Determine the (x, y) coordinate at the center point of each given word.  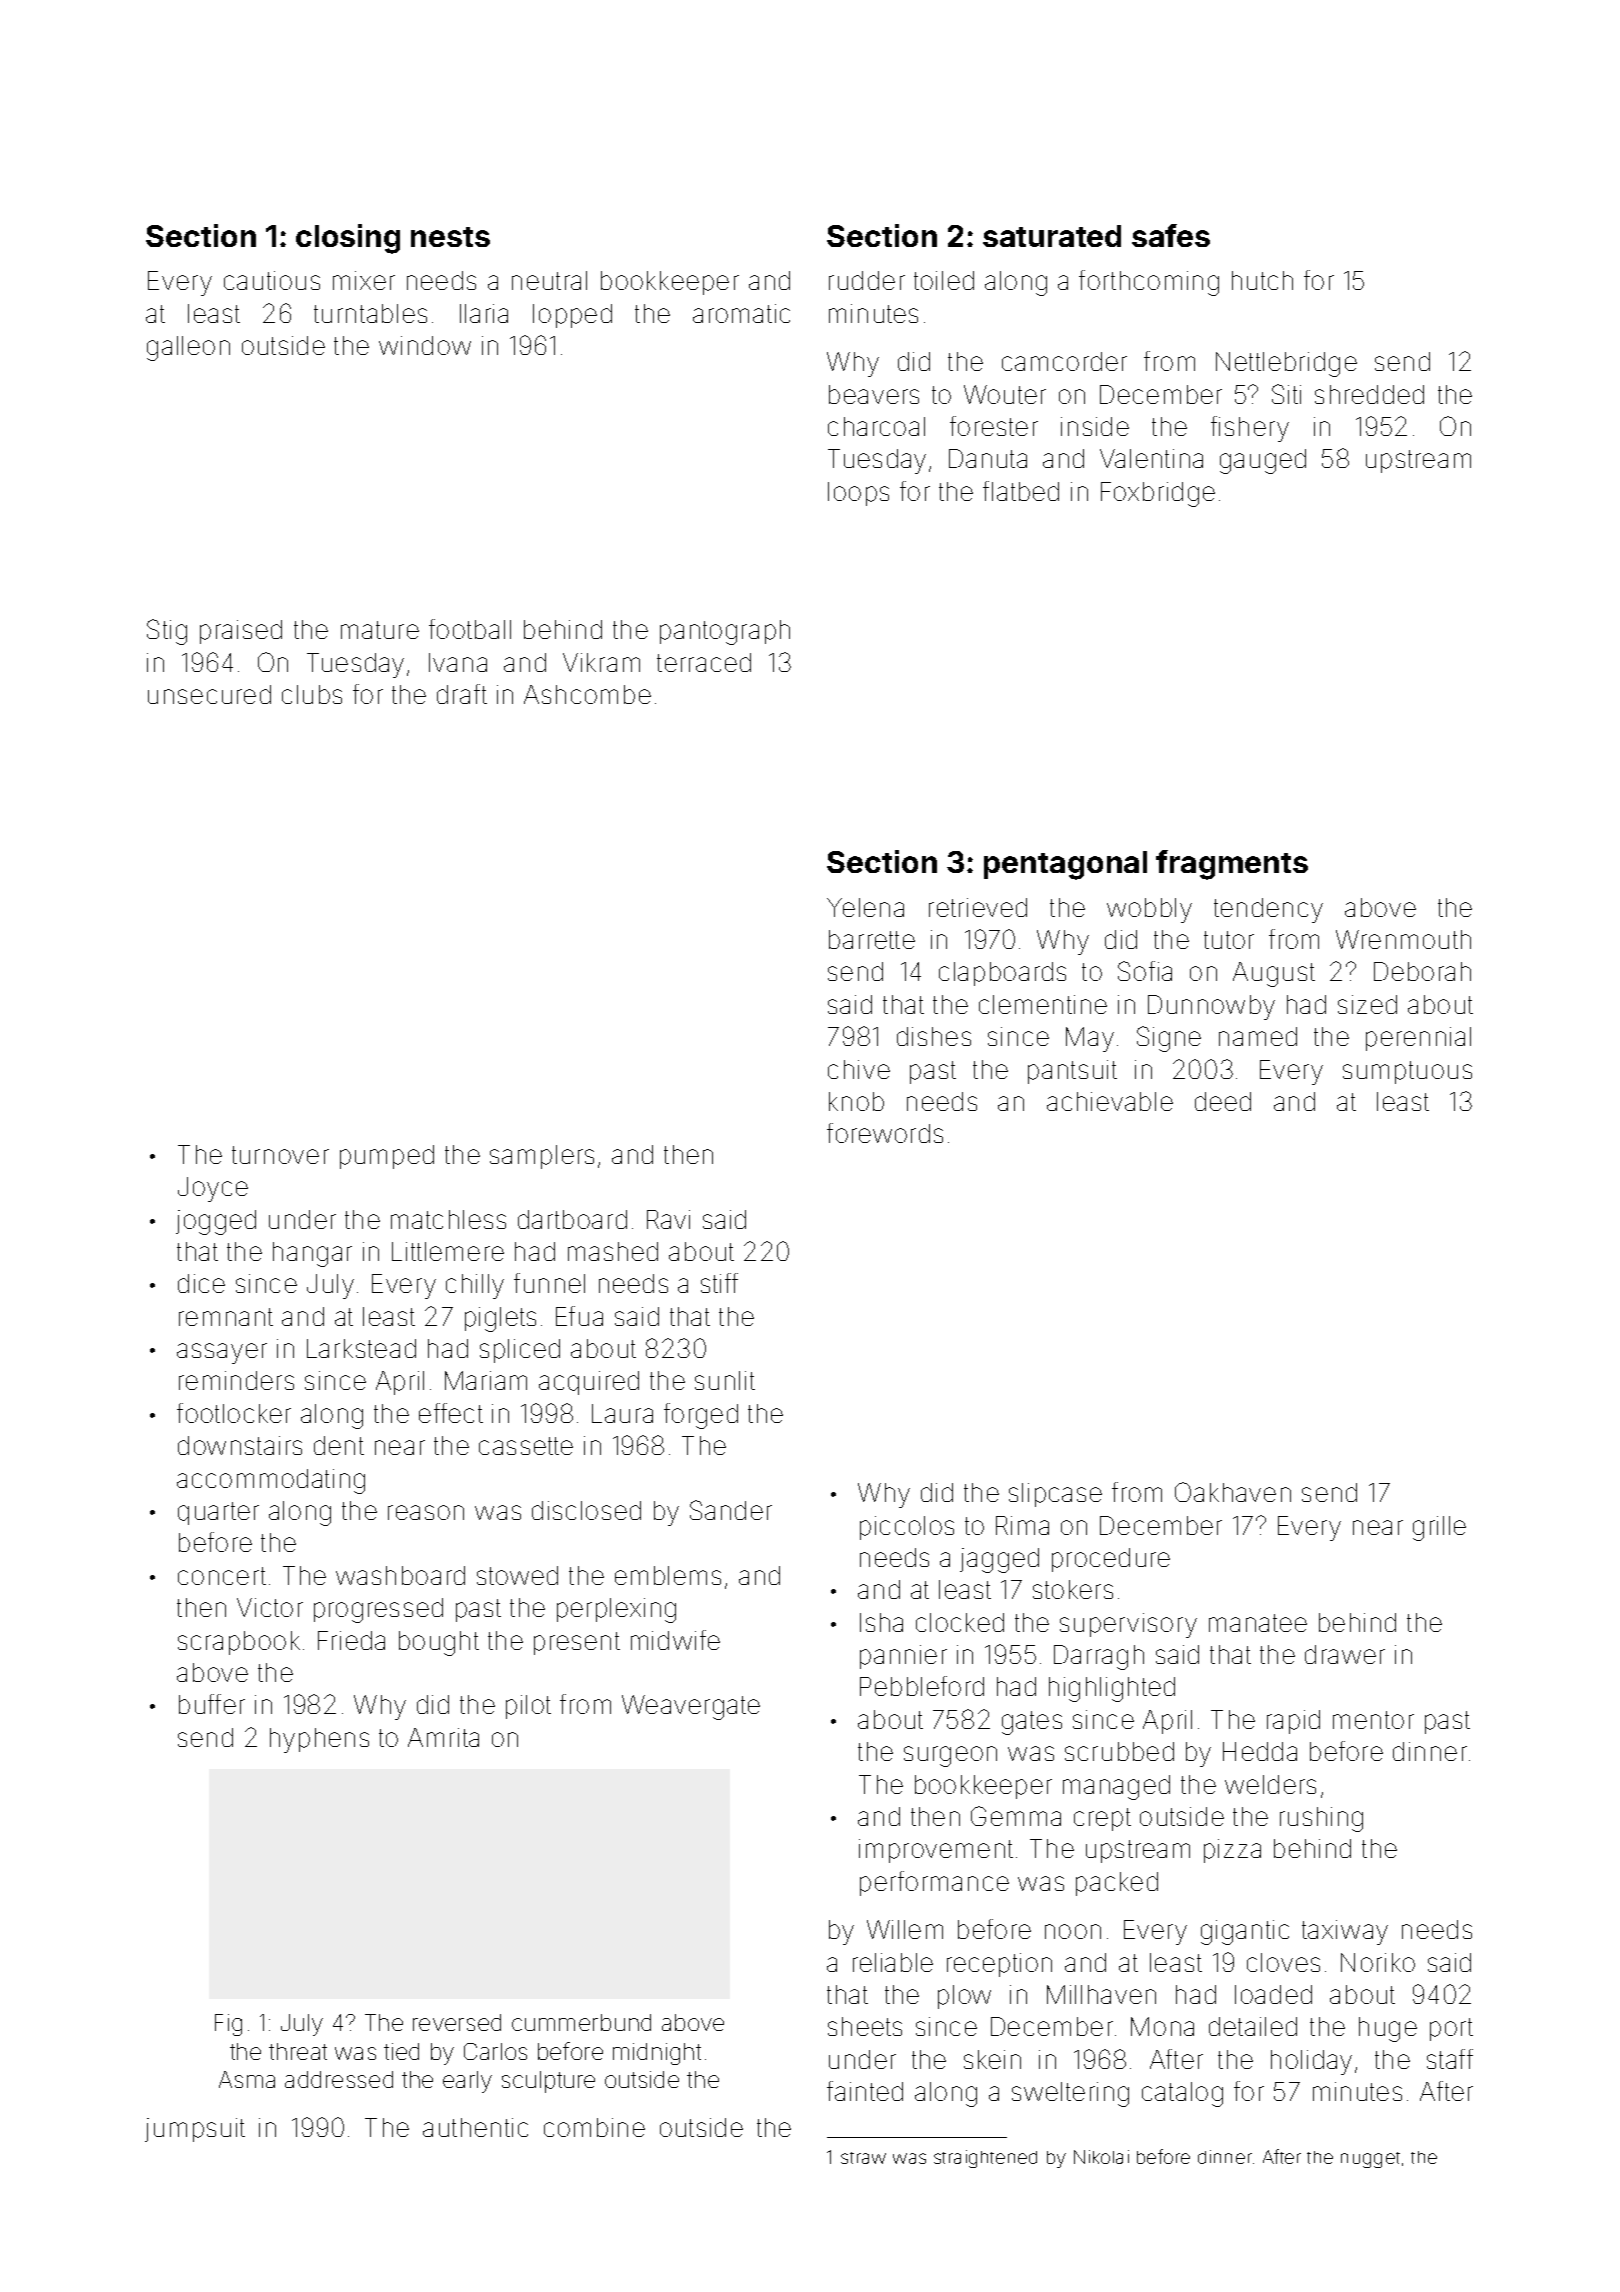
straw (863, 2158)
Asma (247, 2079)
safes (1171, 235)
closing (348, 239)
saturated (1052, 236)
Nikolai (1101, 2157)
